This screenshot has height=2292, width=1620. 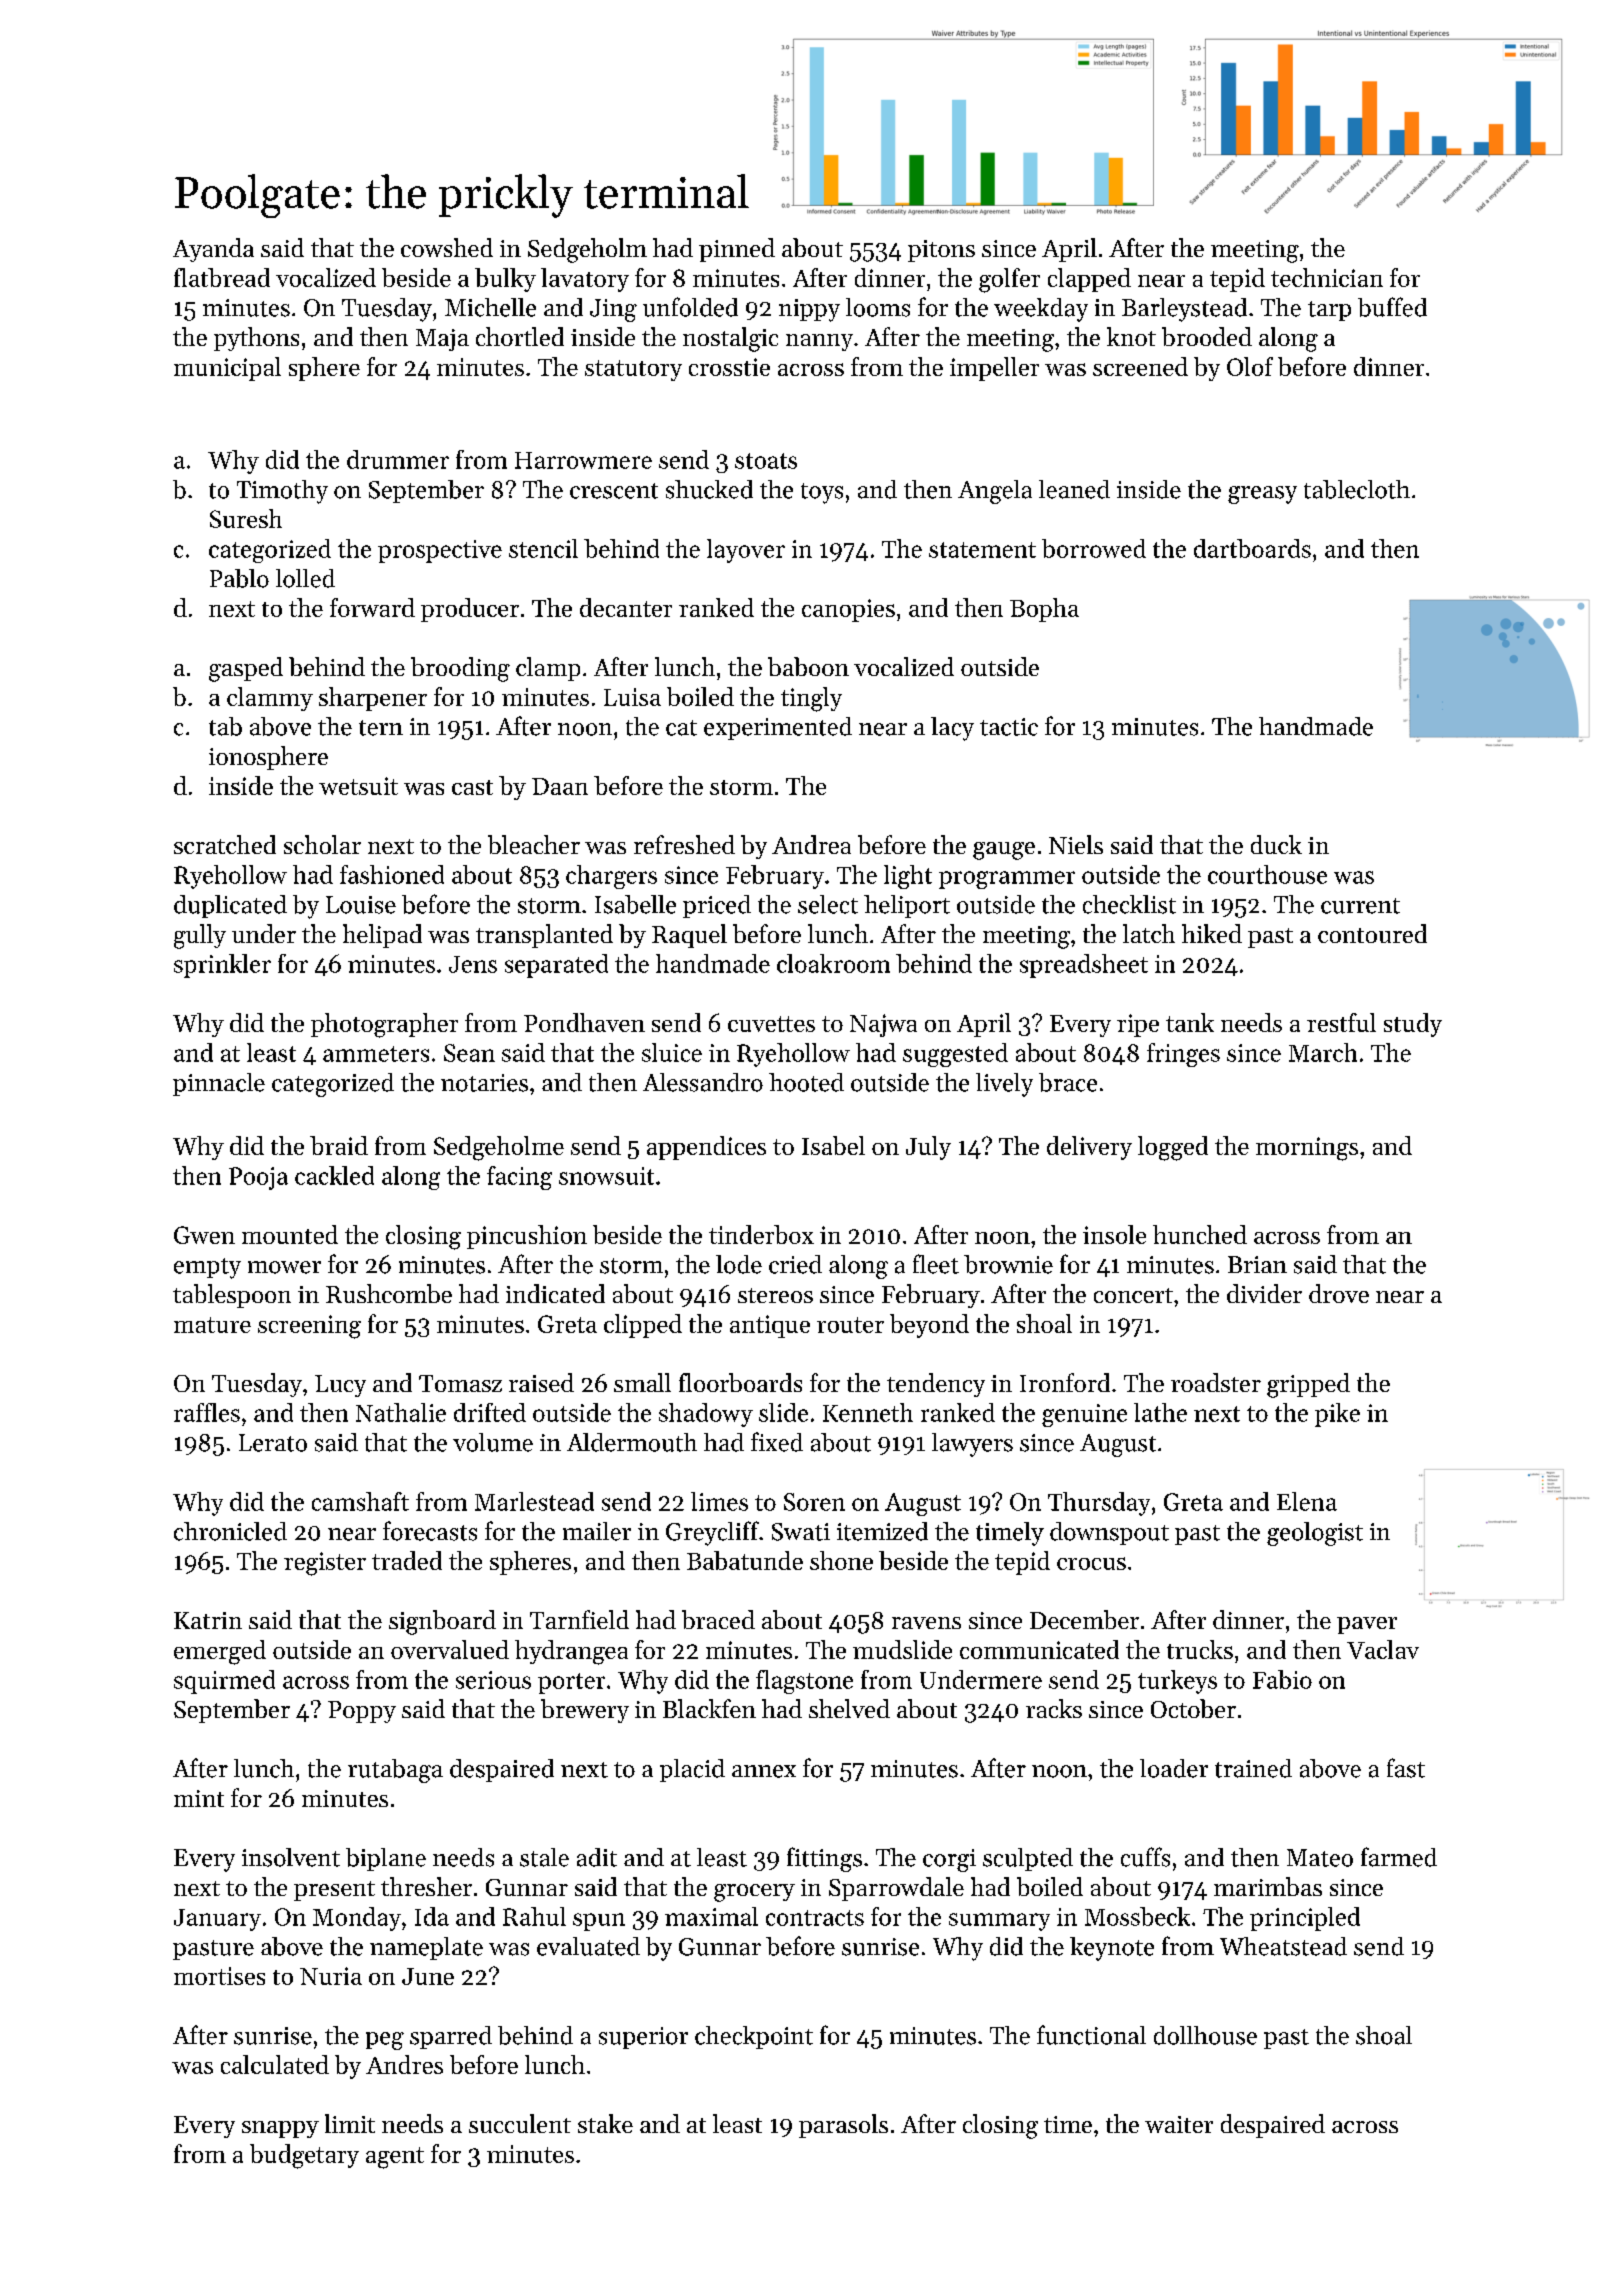 I want to click on succulent, so click(x=520, y=2123).
